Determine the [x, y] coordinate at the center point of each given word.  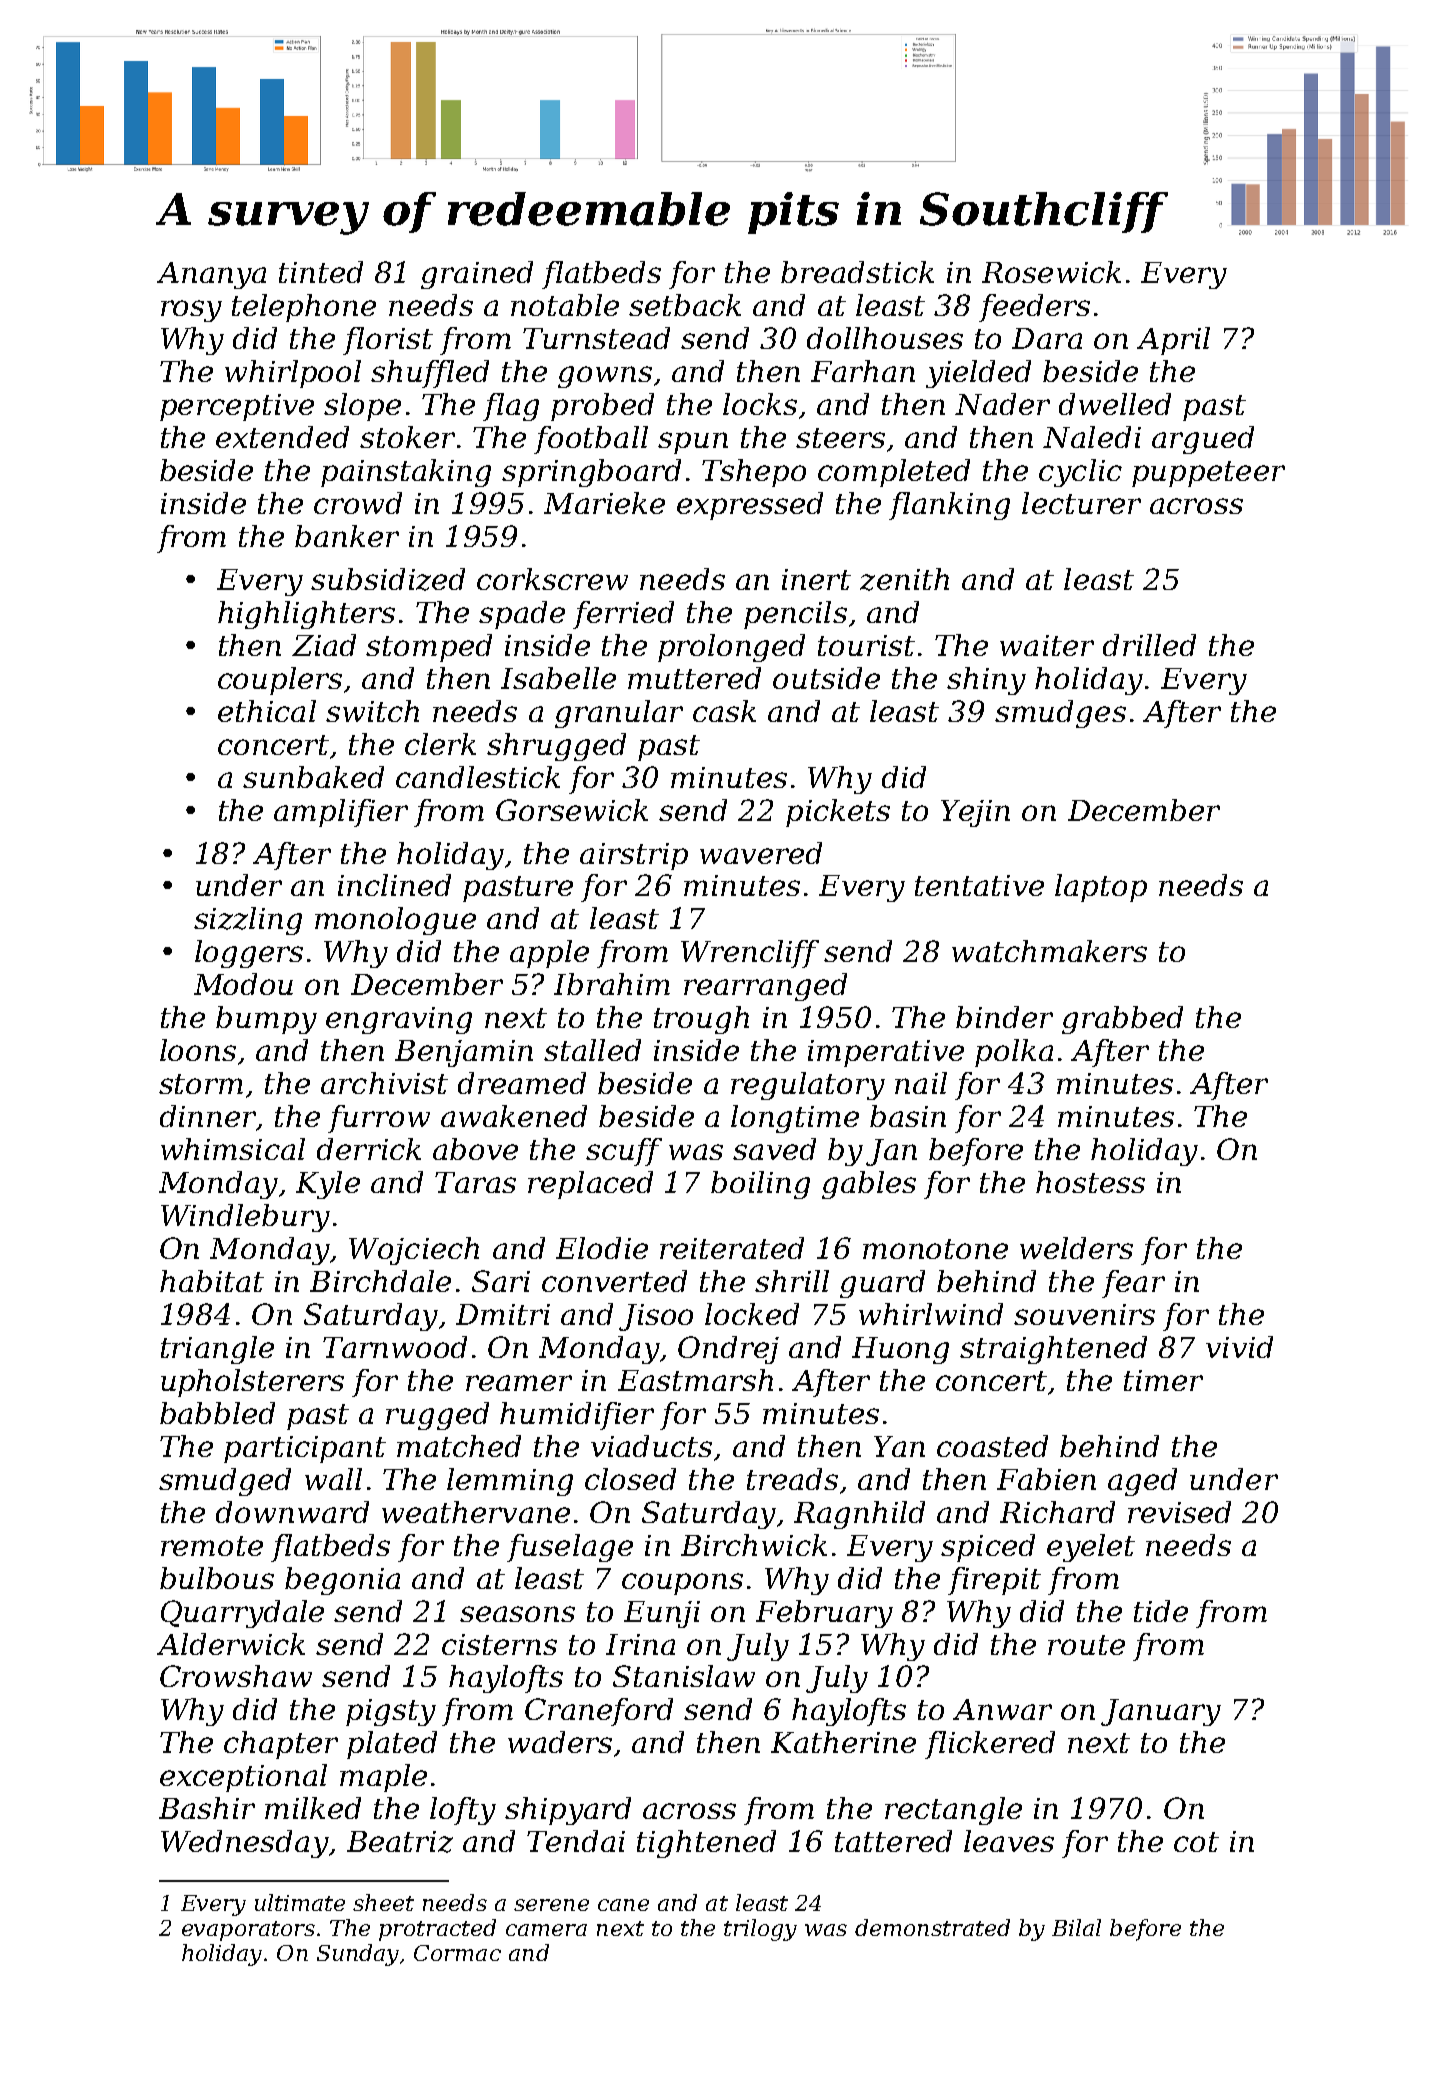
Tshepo [754, 473]
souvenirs [1084, 1314]
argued [1203, 440]
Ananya [211, 275]
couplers [280, 681]
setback [685, 305]
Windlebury [245, 1218]
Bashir [207, 1808]
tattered [893, 1841]
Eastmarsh [695, 1380]
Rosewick [1051, 272]
